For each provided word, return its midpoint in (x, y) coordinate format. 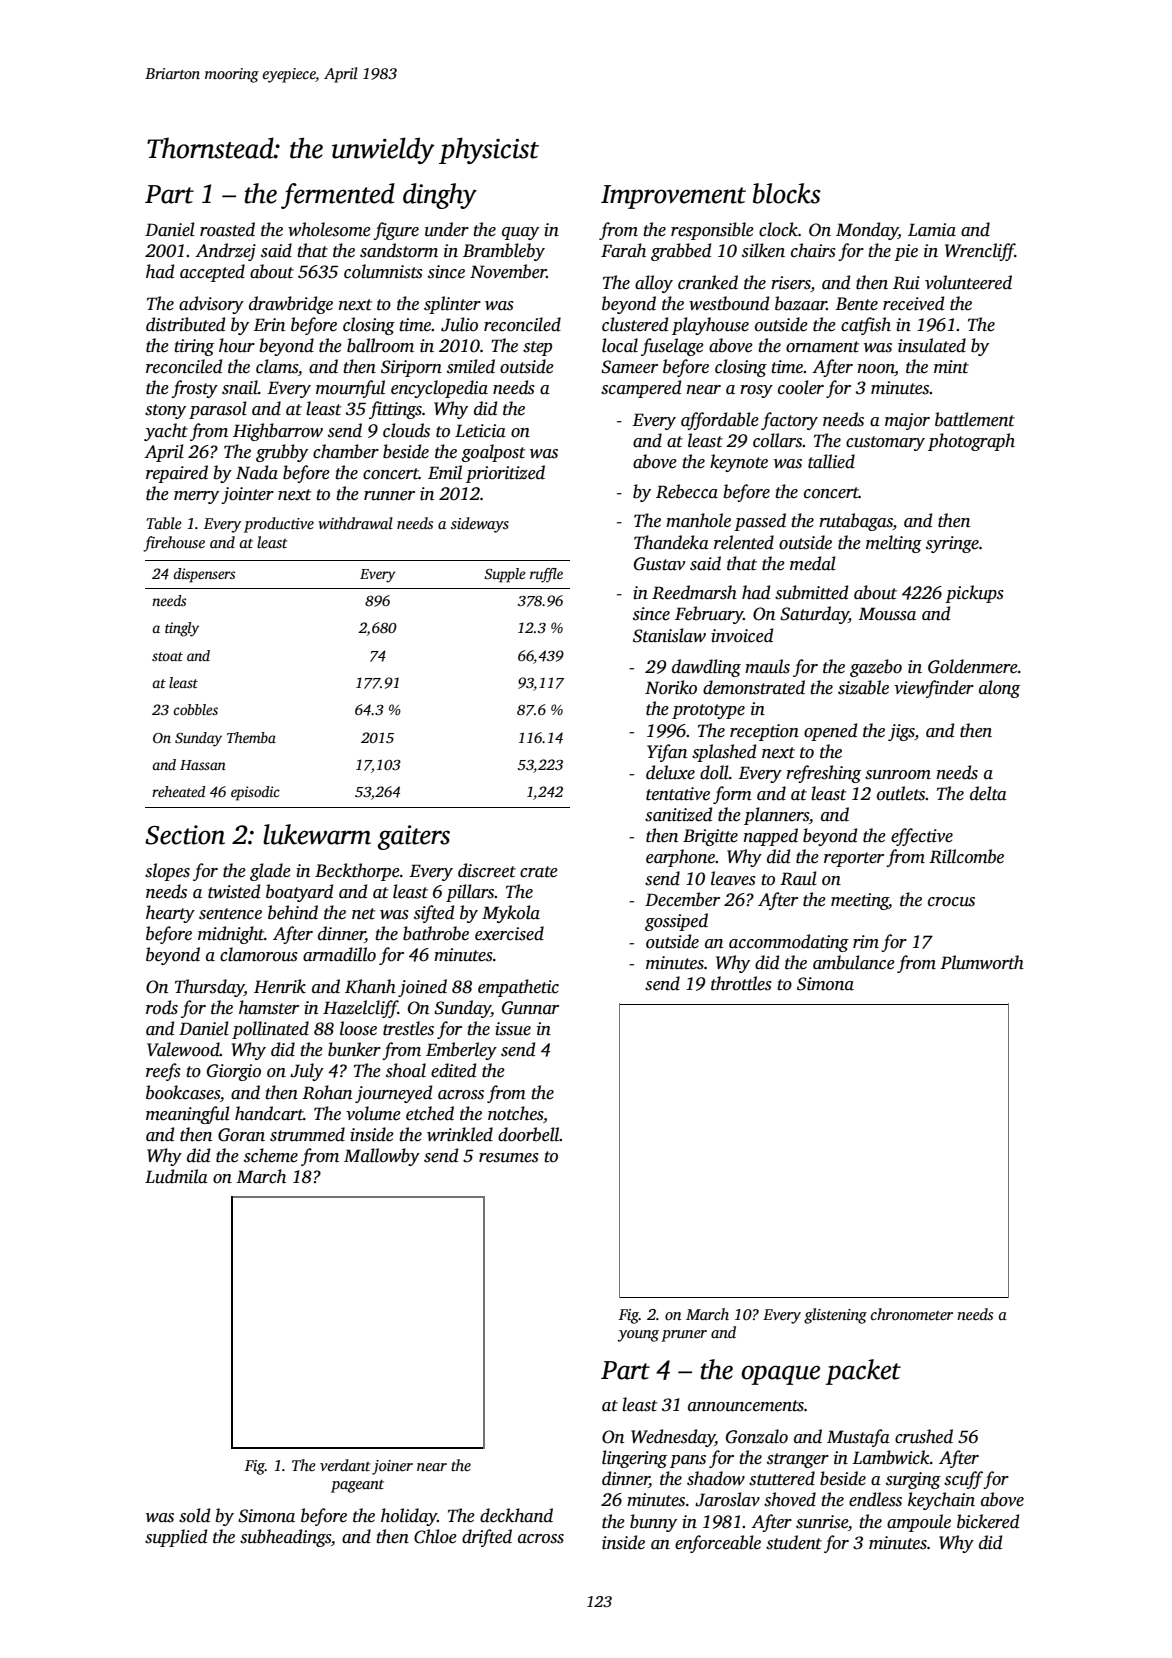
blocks (787, 193)
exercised (509, 933)
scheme (271, 1155)
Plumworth (982, 962)
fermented (338, 196)
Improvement (673, 197)
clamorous (259, 954)
